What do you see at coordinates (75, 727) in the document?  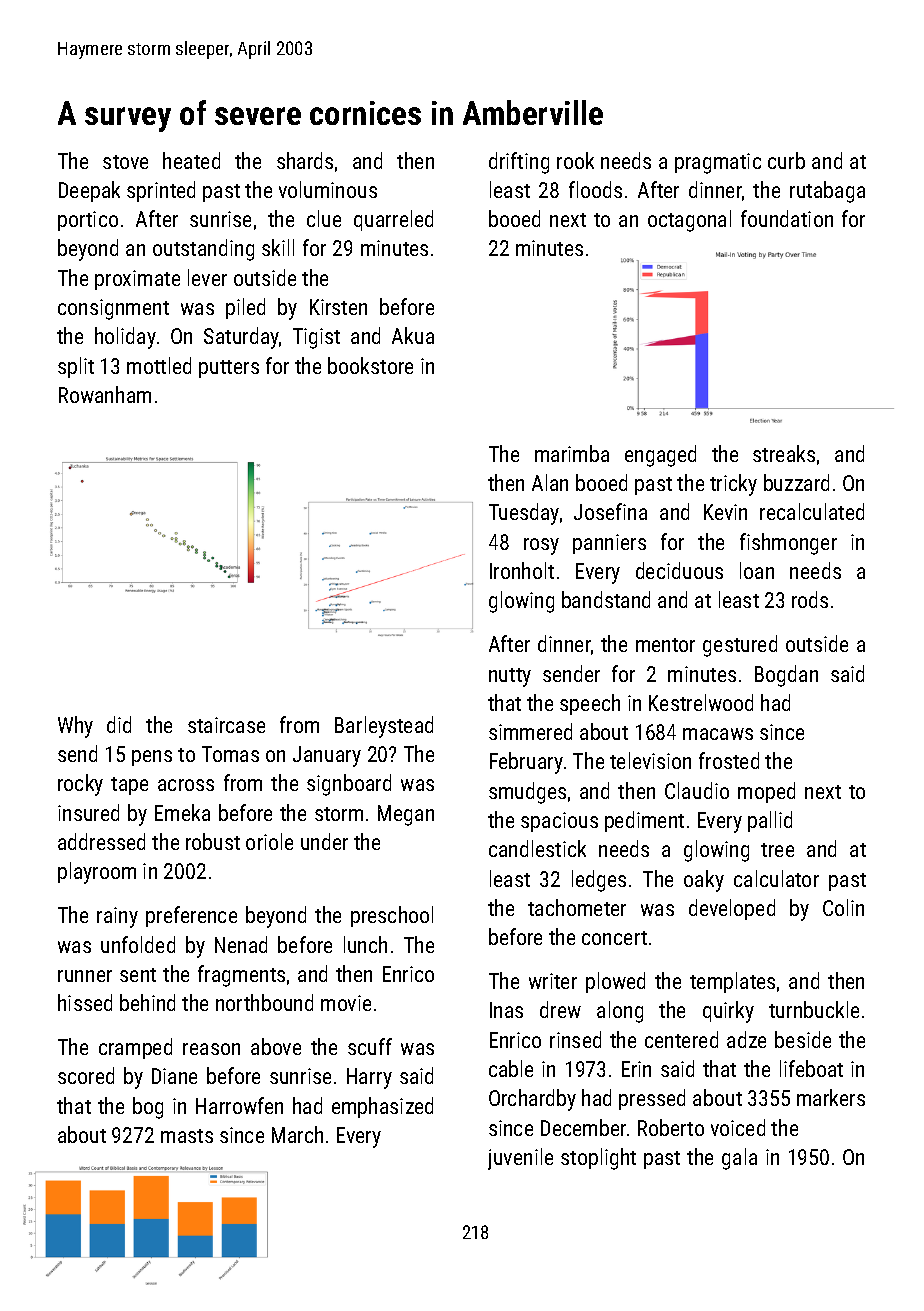 I see `Why` at bounding box center [75, 727].
